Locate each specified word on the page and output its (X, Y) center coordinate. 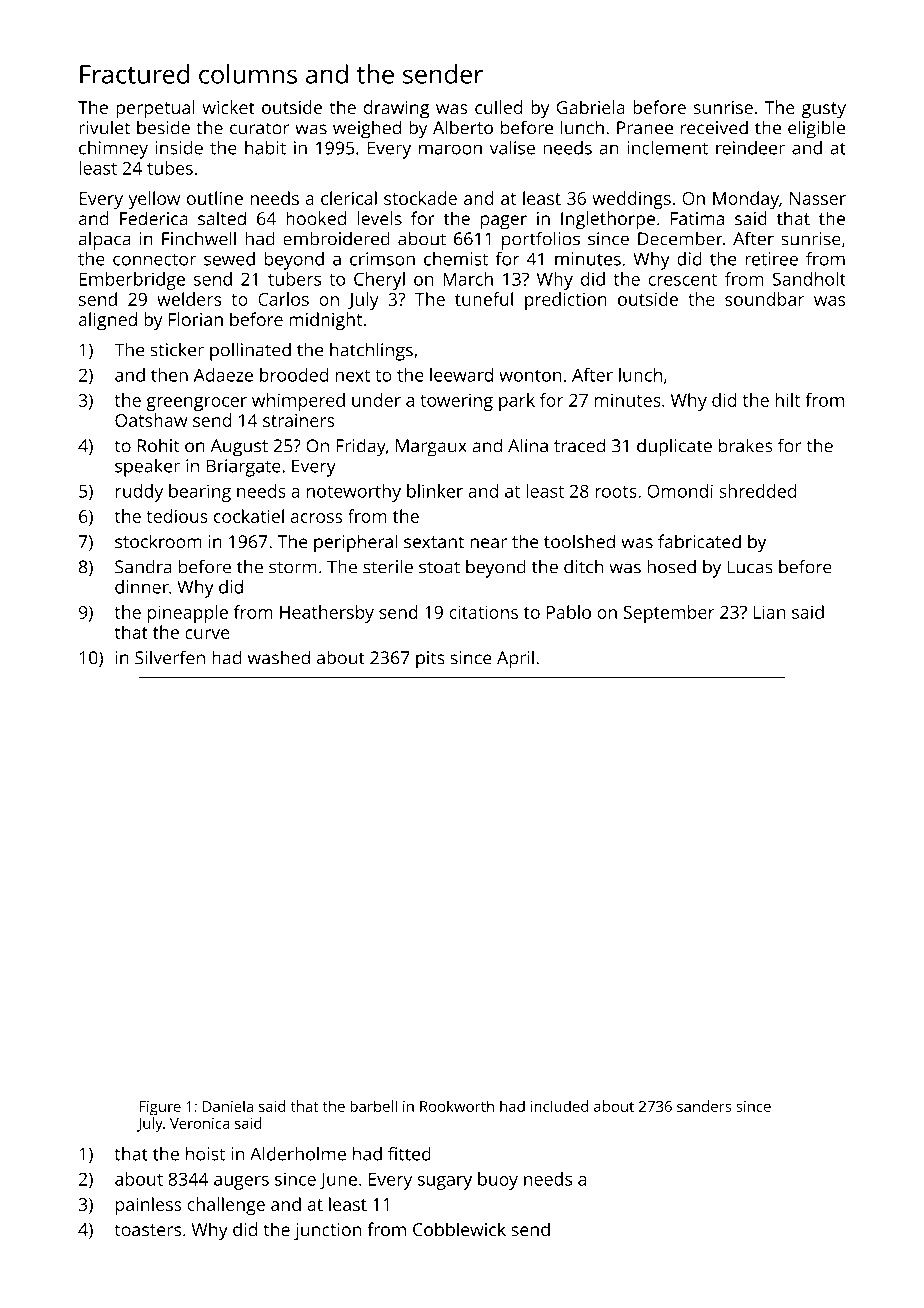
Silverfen (170, 657)
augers (241, 1183)
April (515, 659)
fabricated (699, 541)
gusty (824, 110)
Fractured (134, 74)
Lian (769, 612)
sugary (445, 1183)
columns (248, 74)
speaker (147, 468)
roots (616, 492)
